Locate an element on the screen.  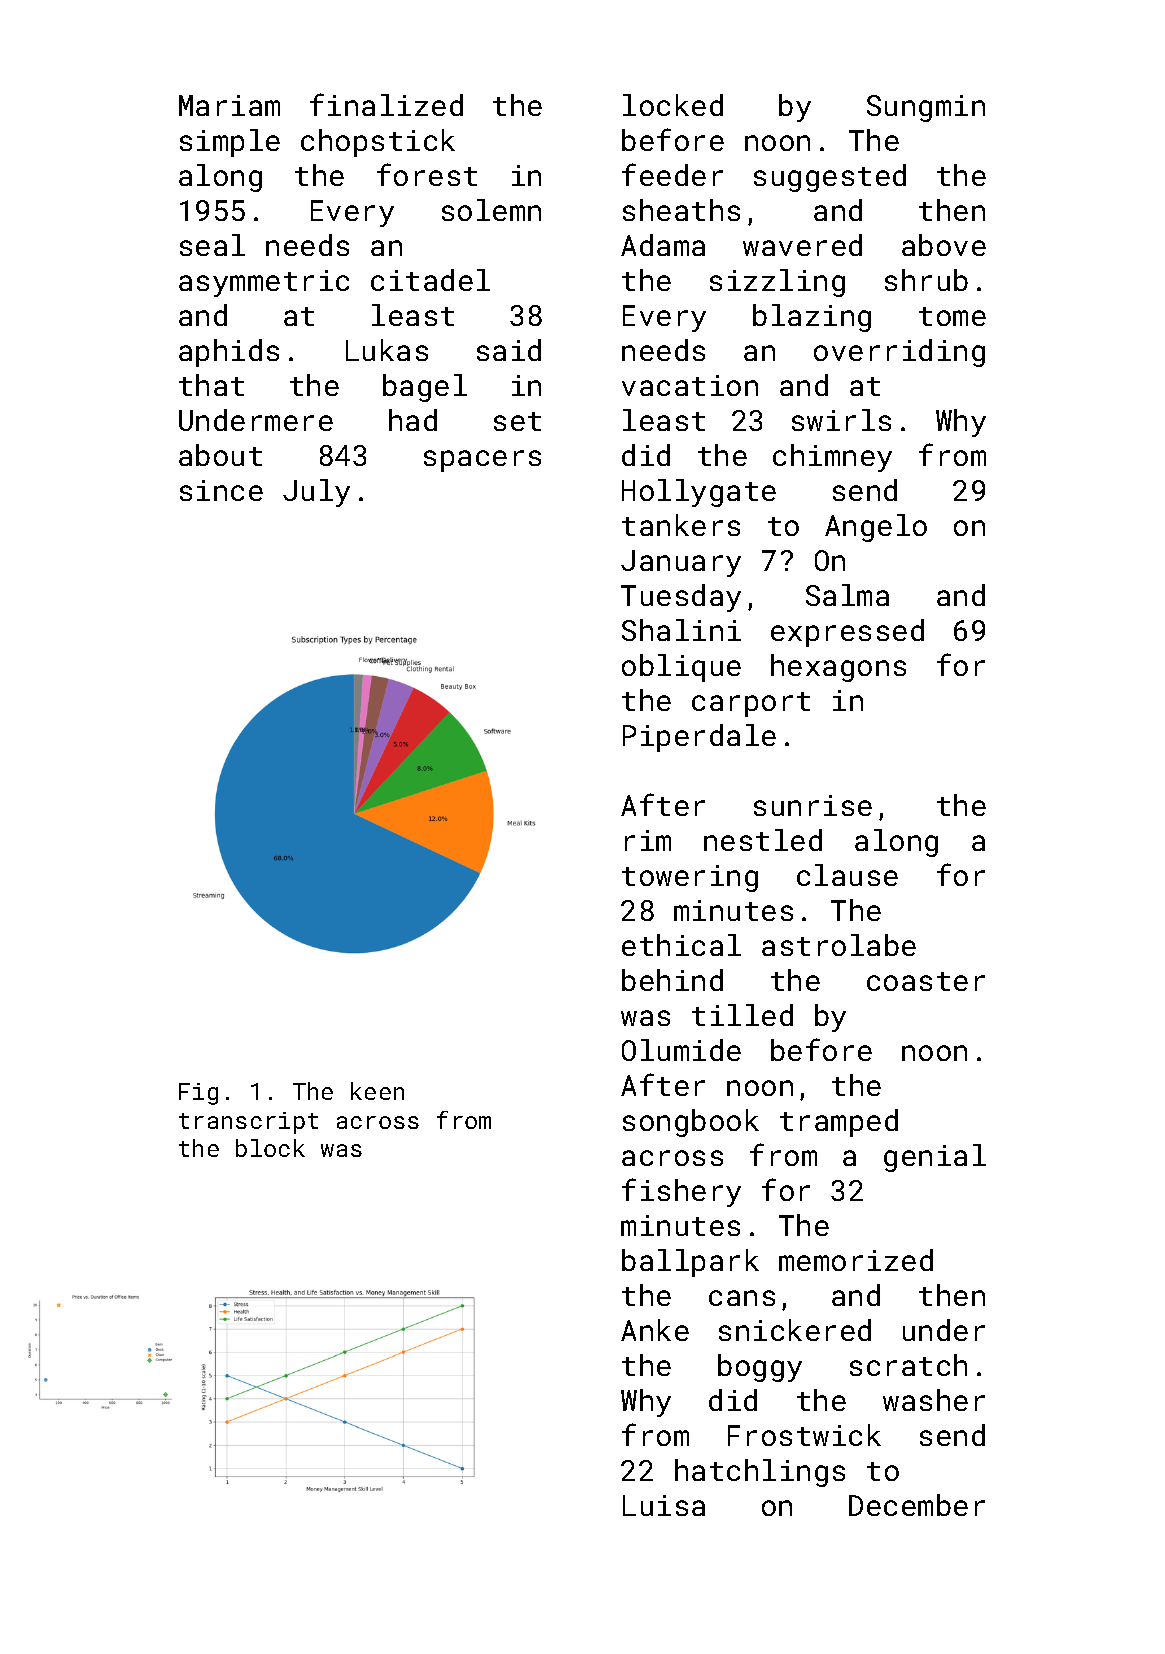
keen is located at coordinates (377, 1091).
